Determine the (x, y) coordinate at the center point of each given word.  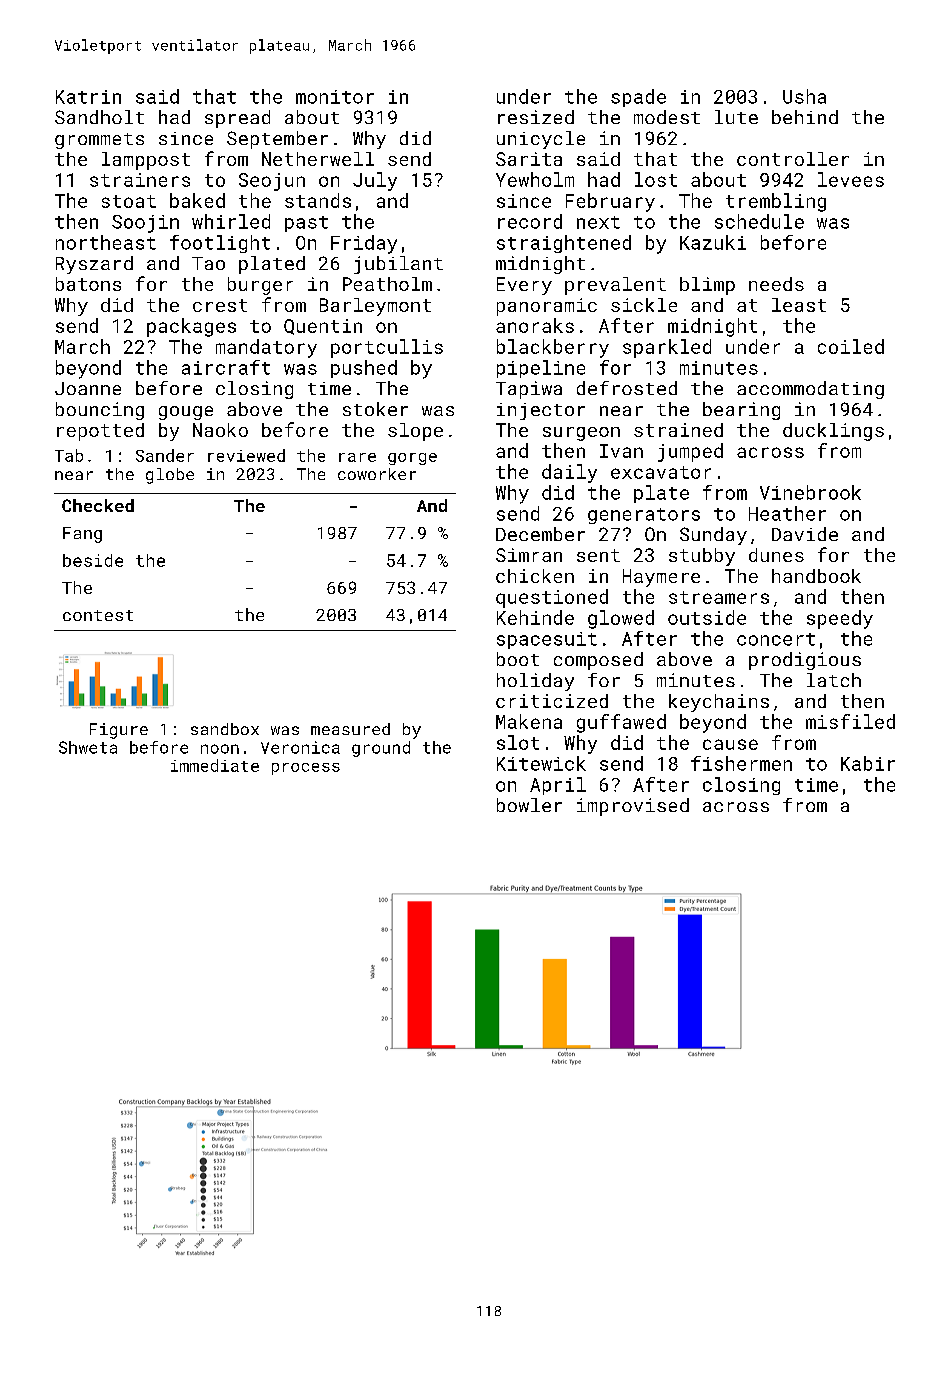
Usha (804, 96)
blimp (707, 286)
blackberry (553, 348)
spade (638, 98)
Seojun (272, 182)
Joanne (88, 388)
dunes (776, 555)
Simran (529, 555)
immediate (215, 765)
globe (170, 476)
